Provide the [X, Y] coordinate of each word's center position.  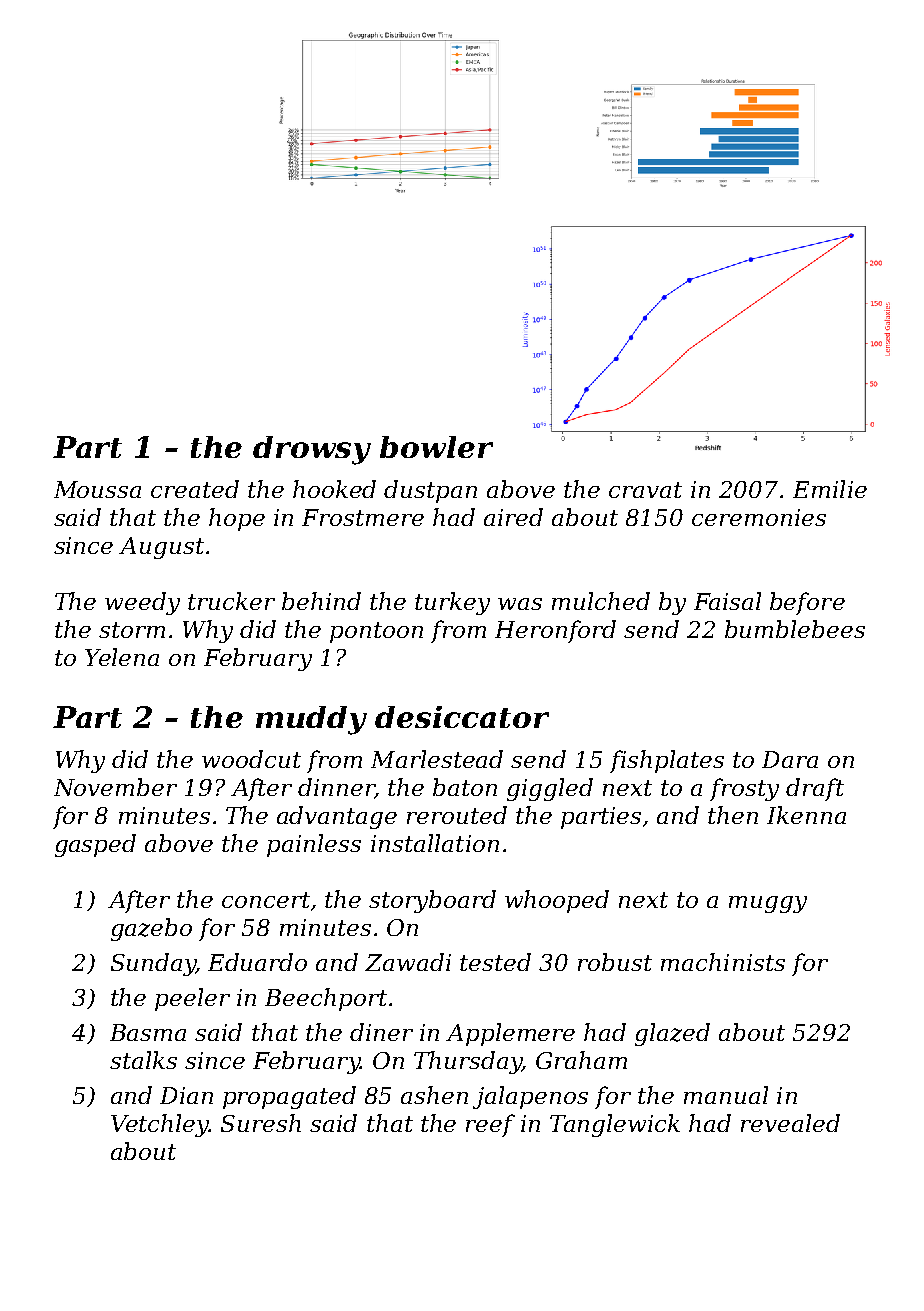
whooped [557, 901]
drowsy [312, 450]
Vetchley [160, 1125]
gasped [95, 845]
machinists [723, 962]
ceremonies [759, 517]
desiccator [462, 717]
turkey [452, 603]
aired [513, 517]
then [733, 815]
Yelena [122, 657]
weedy [142, 603]
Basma [148, 1032]
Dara [790, 759]
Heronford [555, 631]
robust [615, 962]
